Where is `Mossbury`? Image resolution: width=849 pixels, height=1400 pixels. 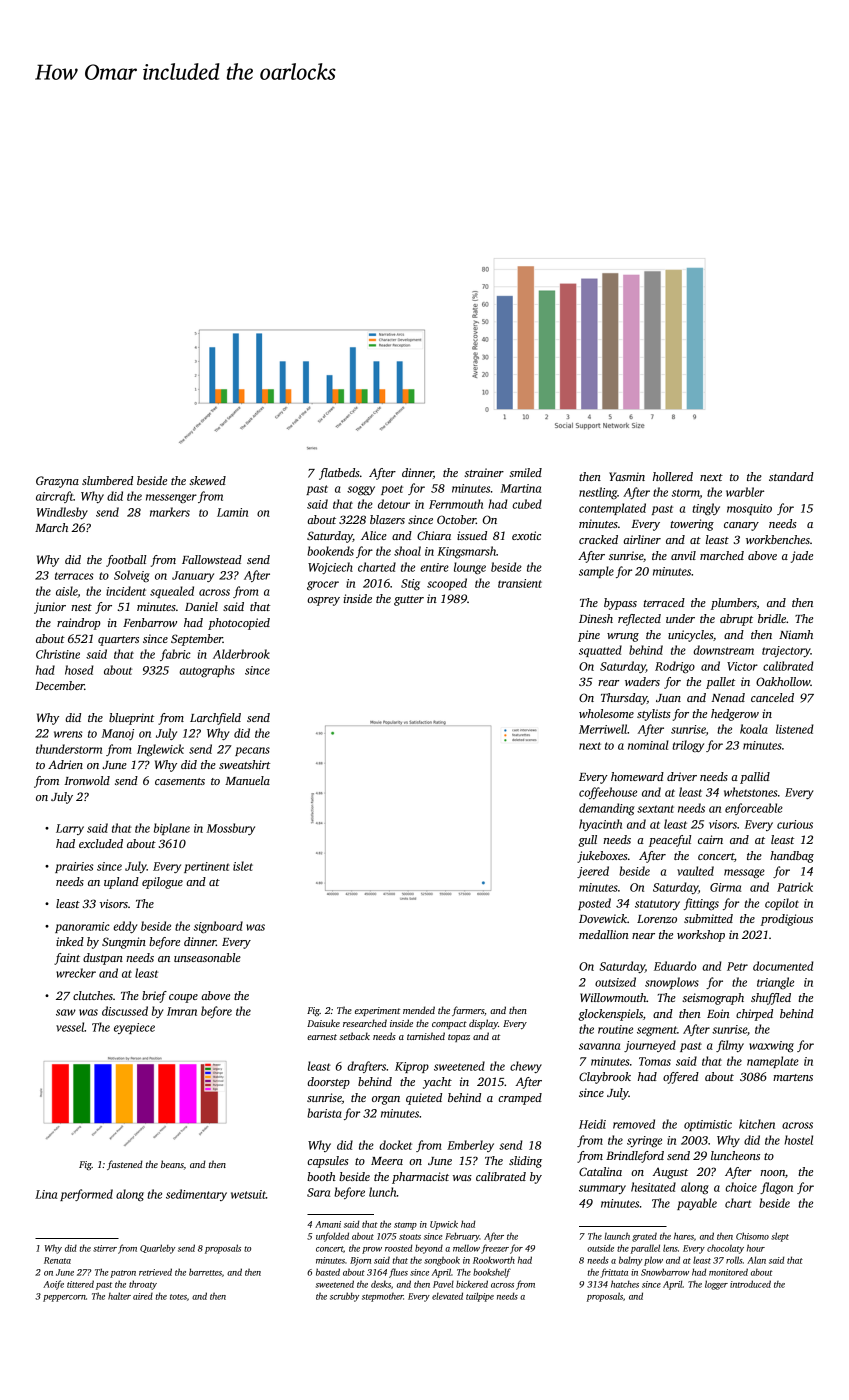
Mossbury is located at coordinates (230, 829).
